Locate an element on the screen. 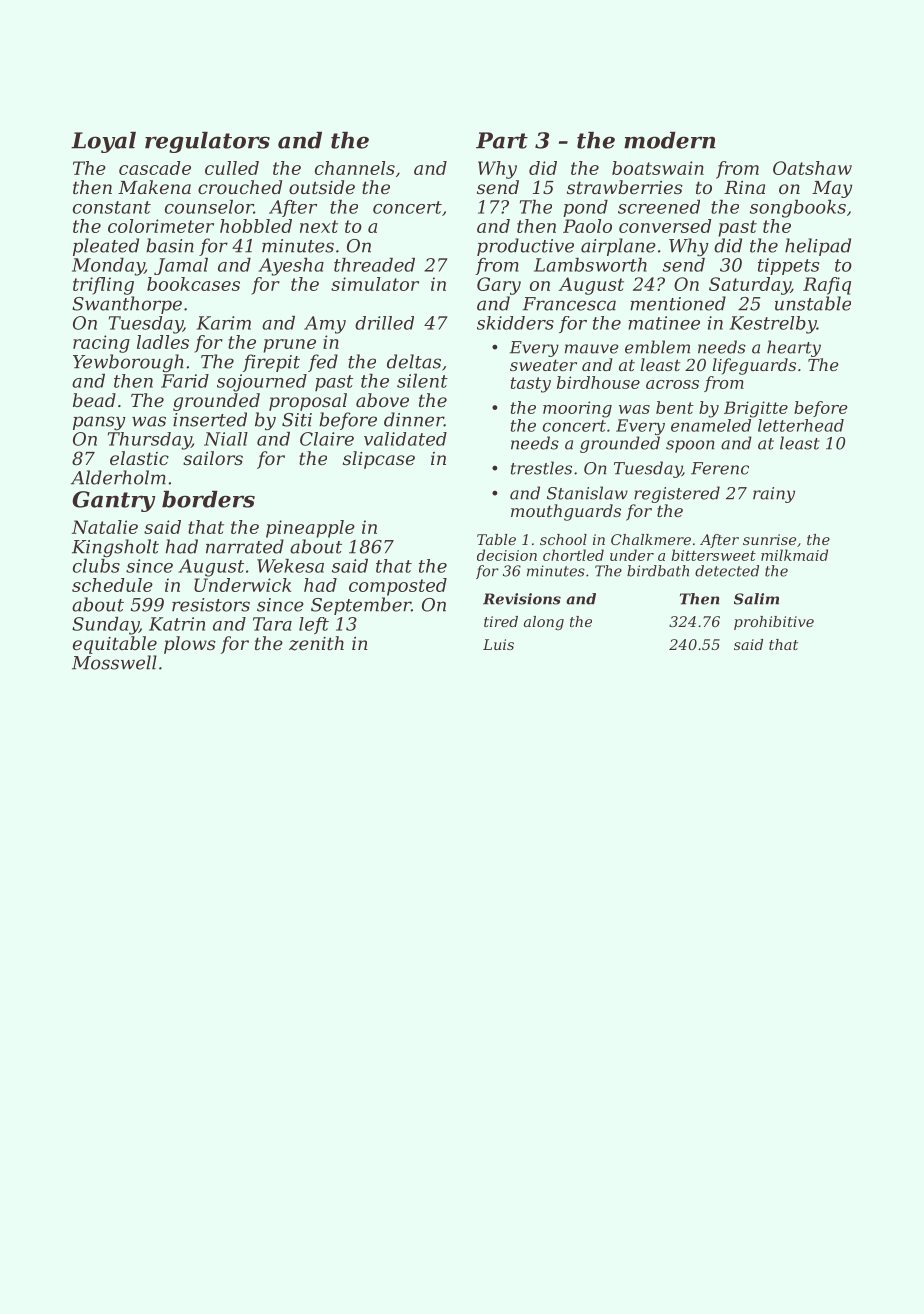 The image size is (924, 1314). May is located at coordinates (832, 189).
